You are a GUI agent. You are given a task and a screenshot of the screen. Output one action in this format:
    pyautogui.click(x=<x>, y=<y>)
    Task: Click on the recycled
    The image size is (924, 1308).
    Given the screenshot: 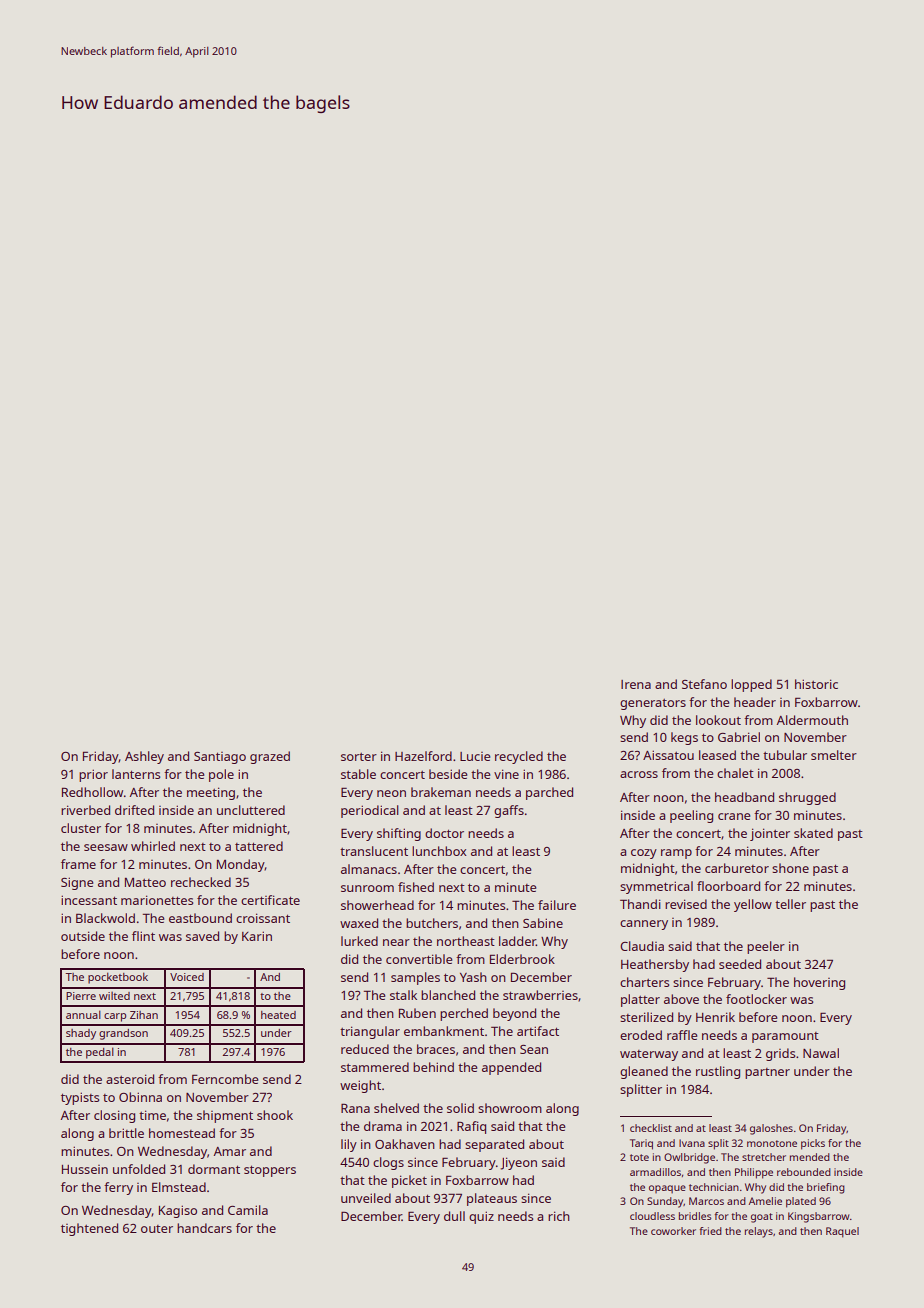 What is the action you would take?
    pyautogui.click(x=519, y=757)
